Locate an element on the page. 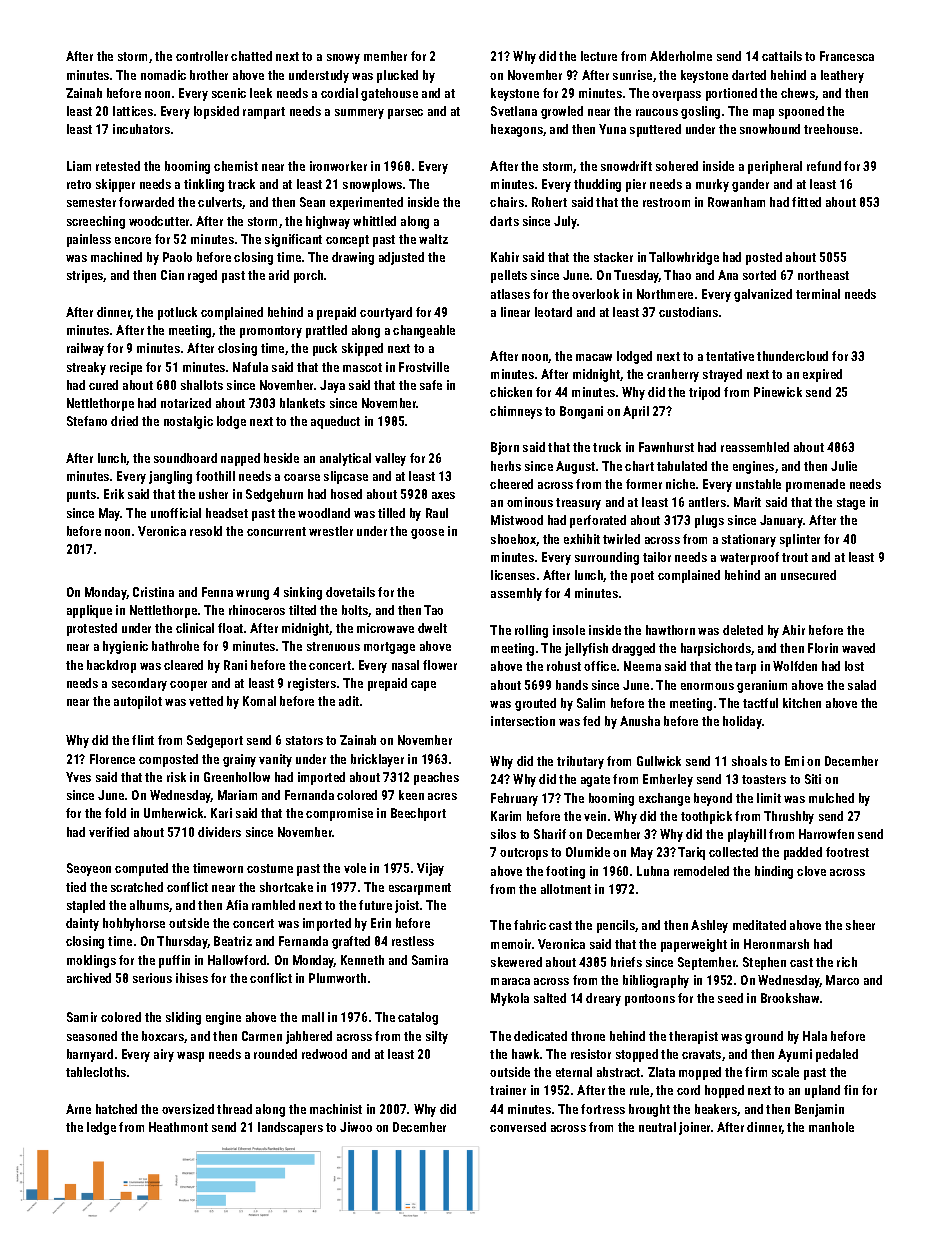  woodcutter is located at coordinates (159, 221).
